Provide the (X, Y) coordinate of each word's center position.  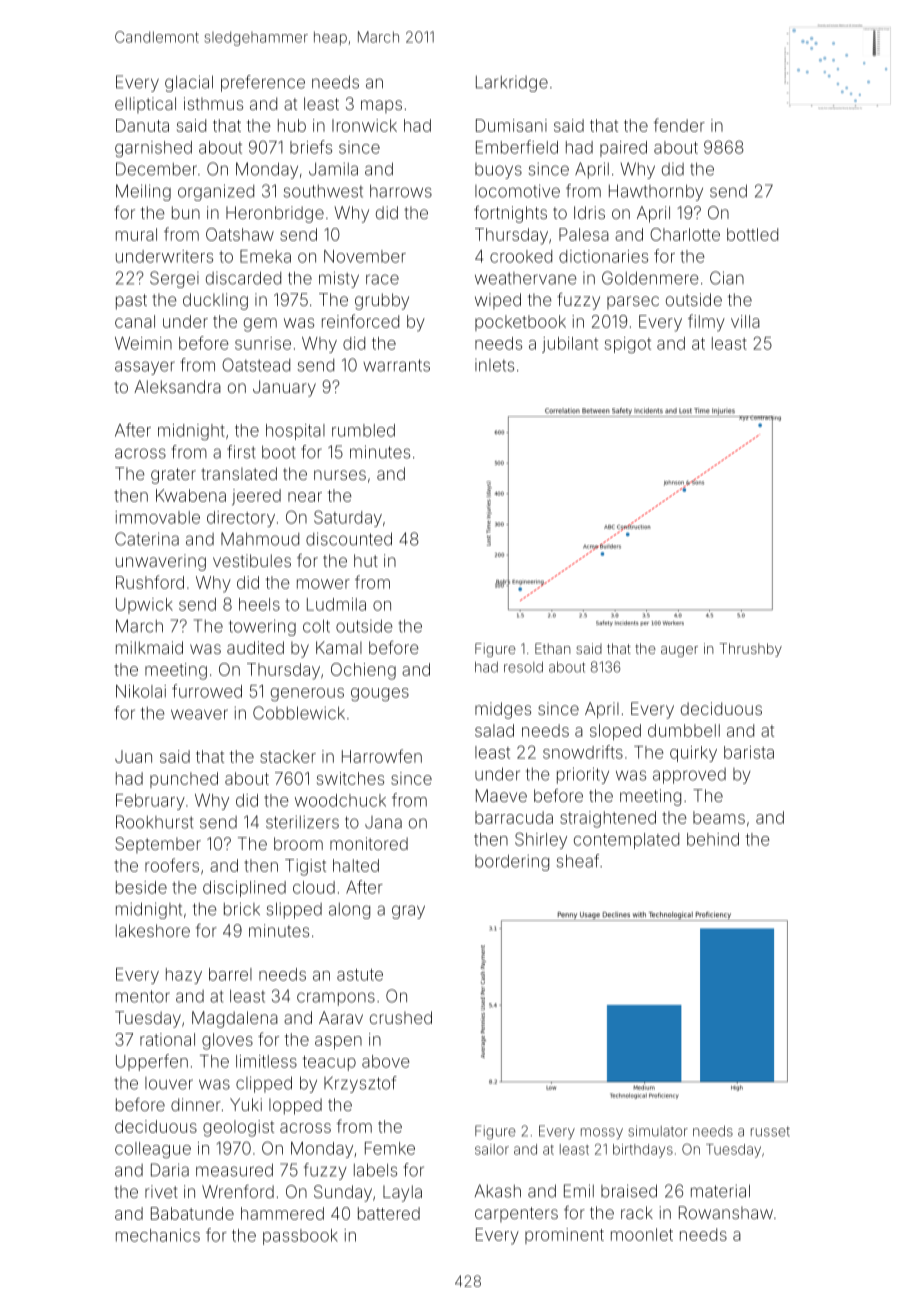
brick (242, 909)
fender (679, 125)
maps (381, 106)
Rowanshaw (726, 1212)
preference (263, 83)
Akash (498, 1191)
